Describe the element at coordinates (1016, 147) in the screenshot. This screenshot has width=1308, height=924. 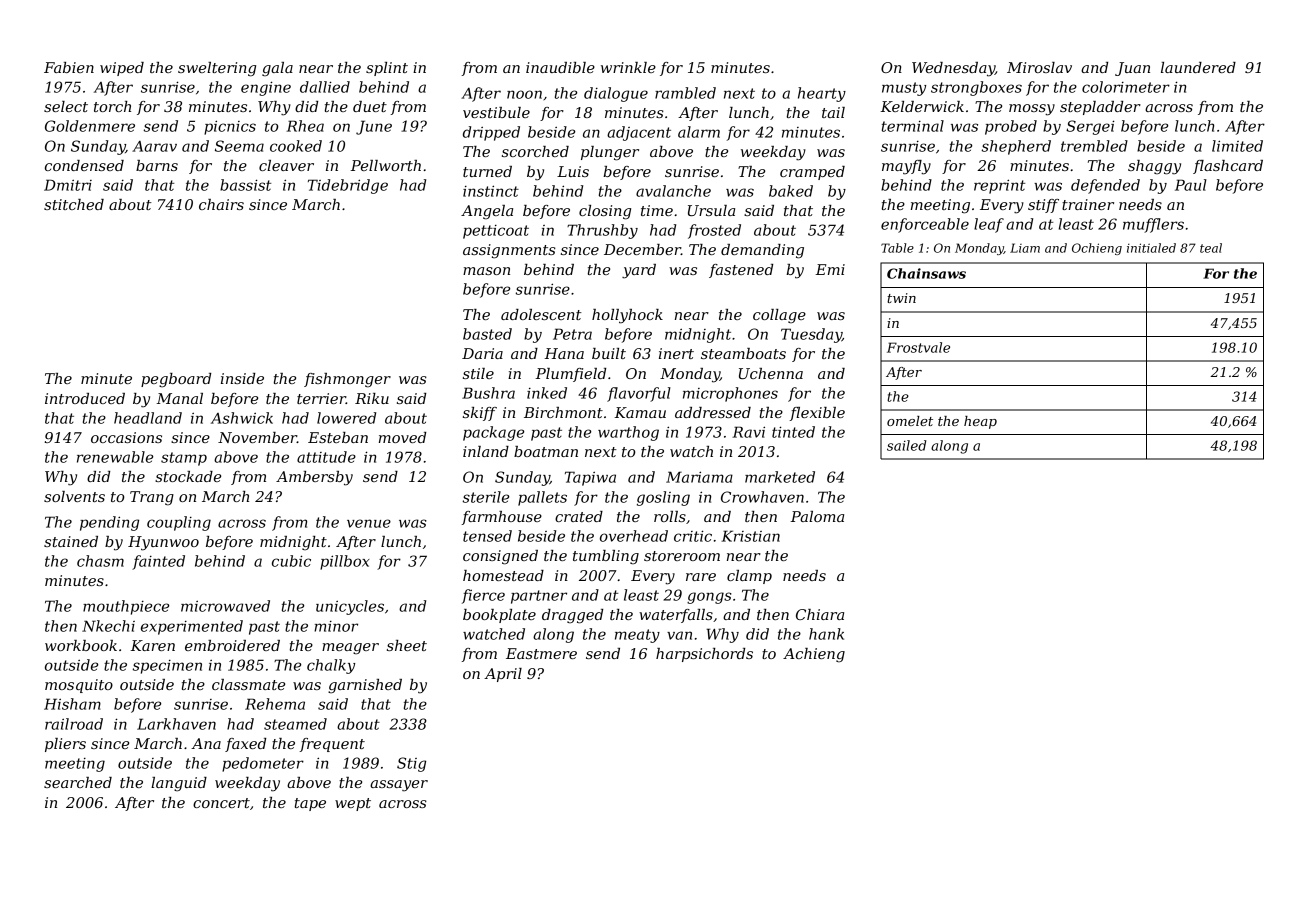
I see `shepherd` at that location.
